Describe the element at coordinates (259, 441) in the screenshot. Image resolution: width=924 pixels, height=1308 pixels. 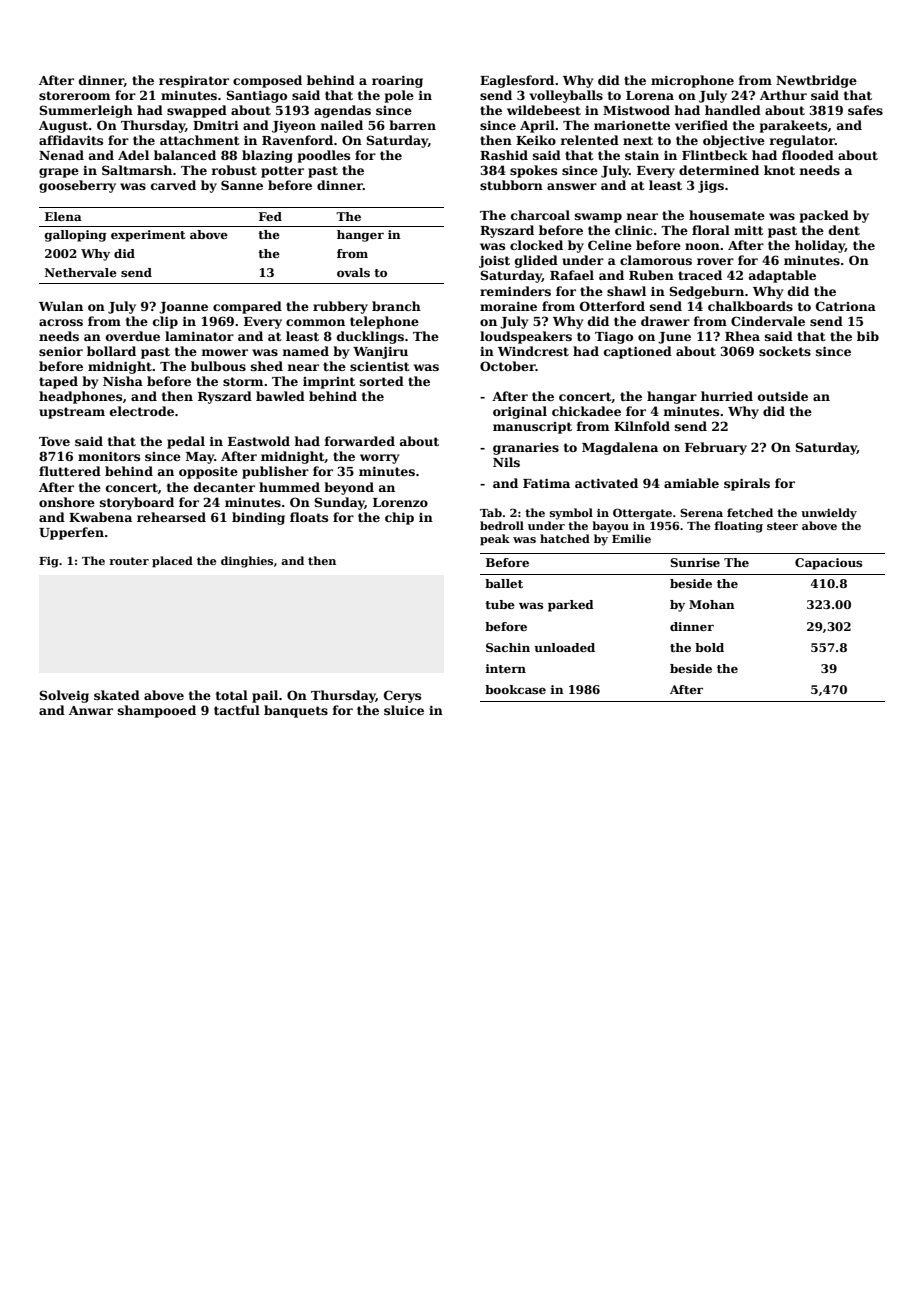
I see `Eastwold` at that location.
